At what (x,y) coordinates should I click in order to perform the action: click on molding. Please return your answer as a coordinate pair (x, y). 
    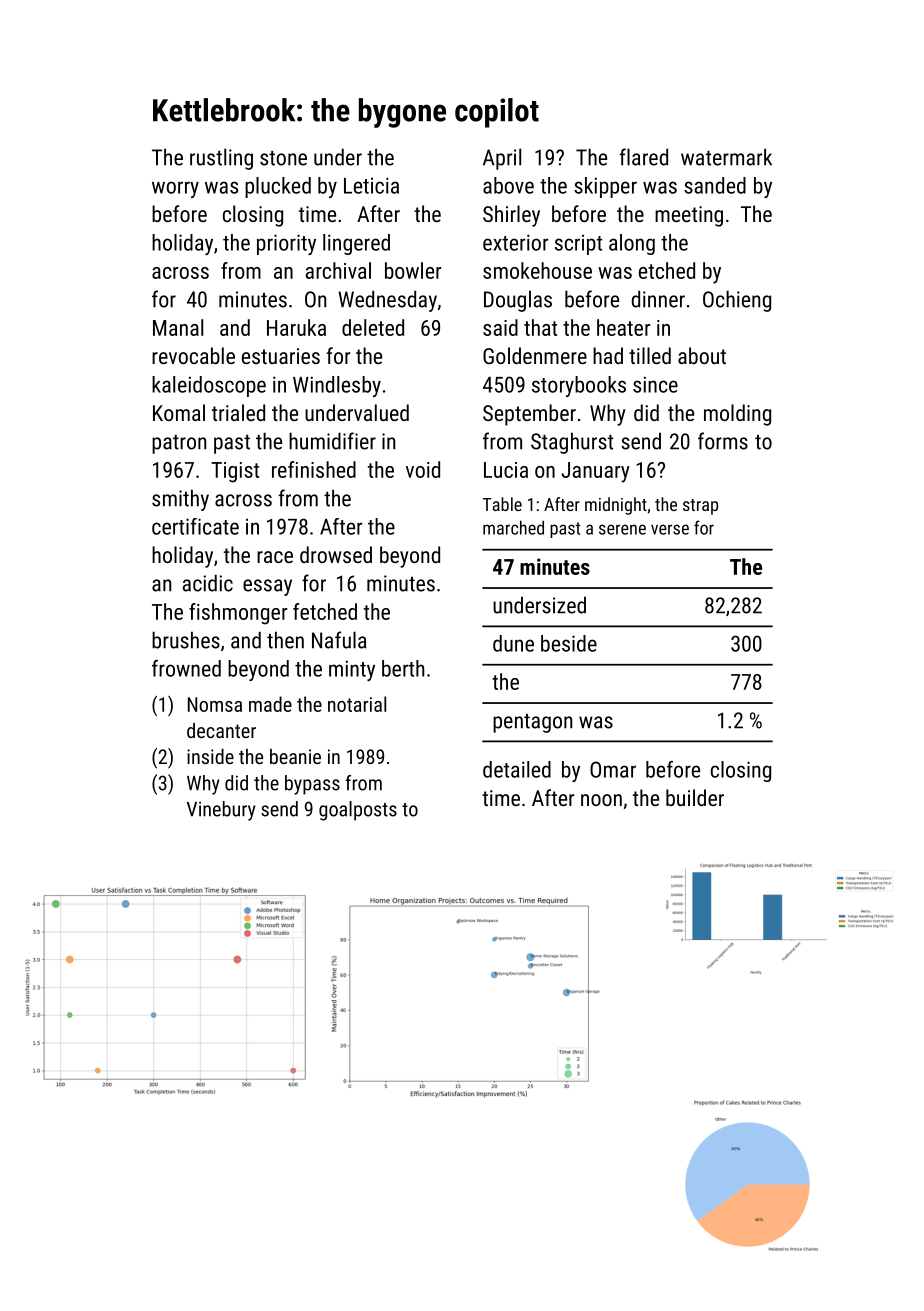
    Looking at the image, I should click on (737, 415).
